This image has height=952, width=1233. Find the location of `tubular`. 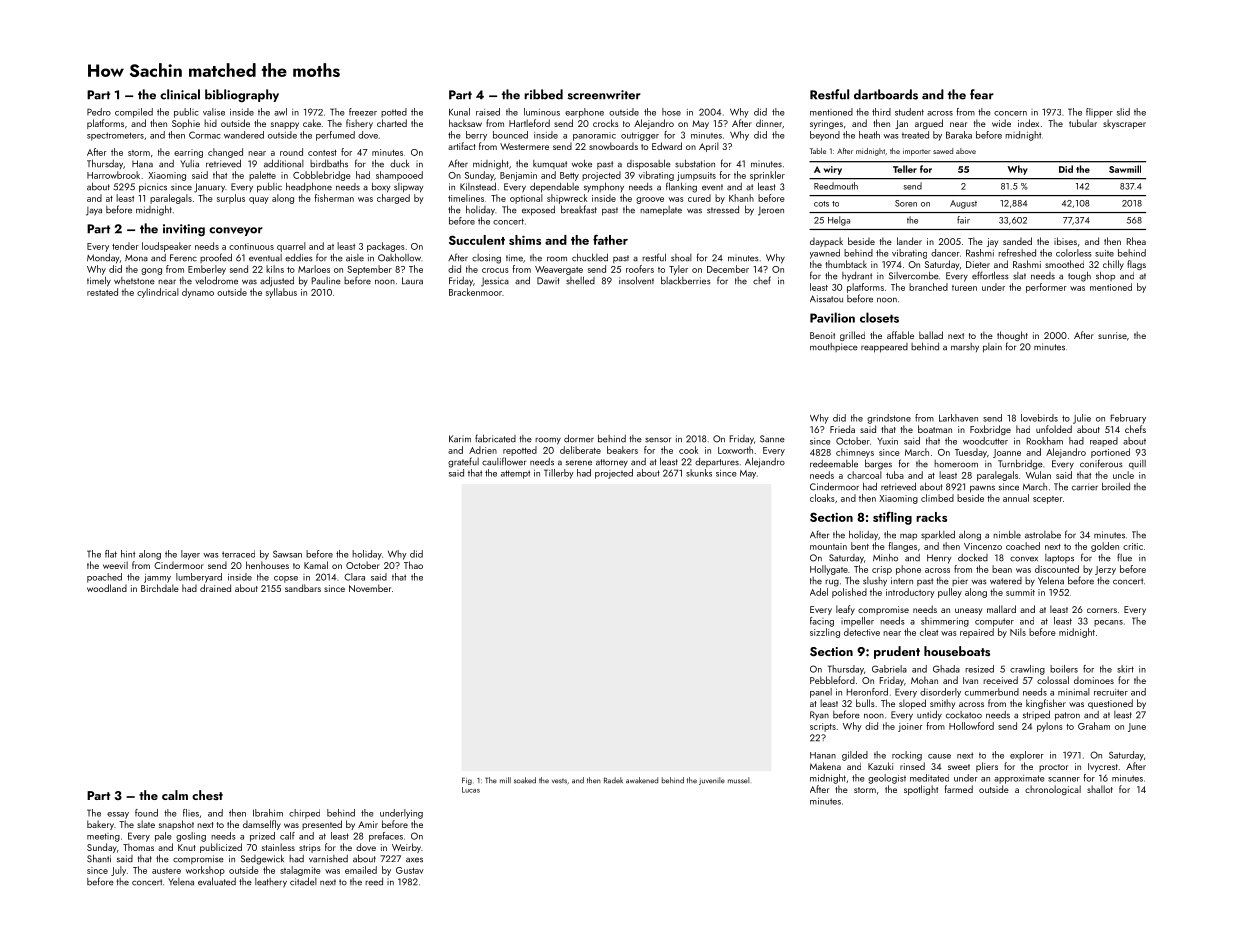

tubular is located at coordinates (1083, 123).
